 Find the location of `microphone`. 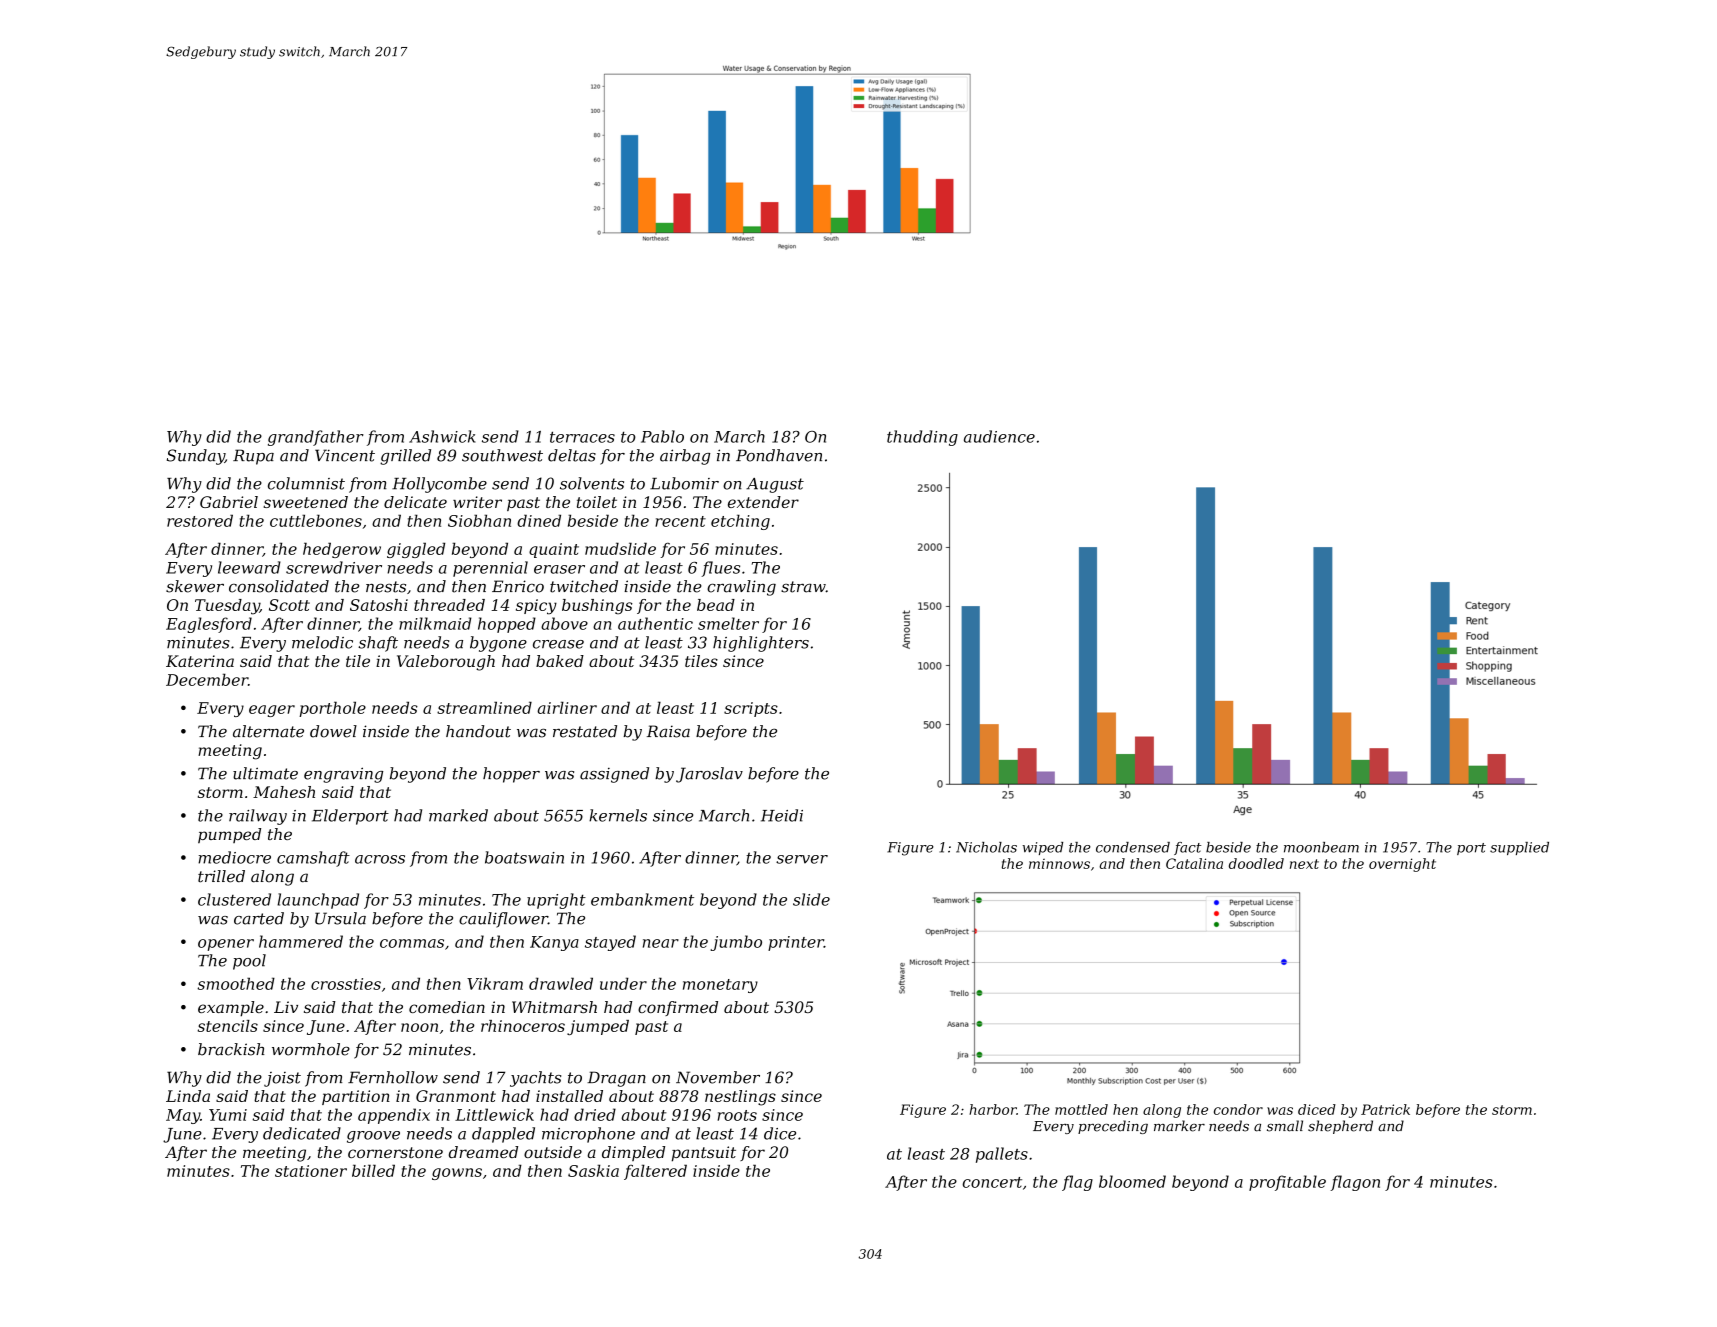

microphone is located at coordinates (588, 1135).
